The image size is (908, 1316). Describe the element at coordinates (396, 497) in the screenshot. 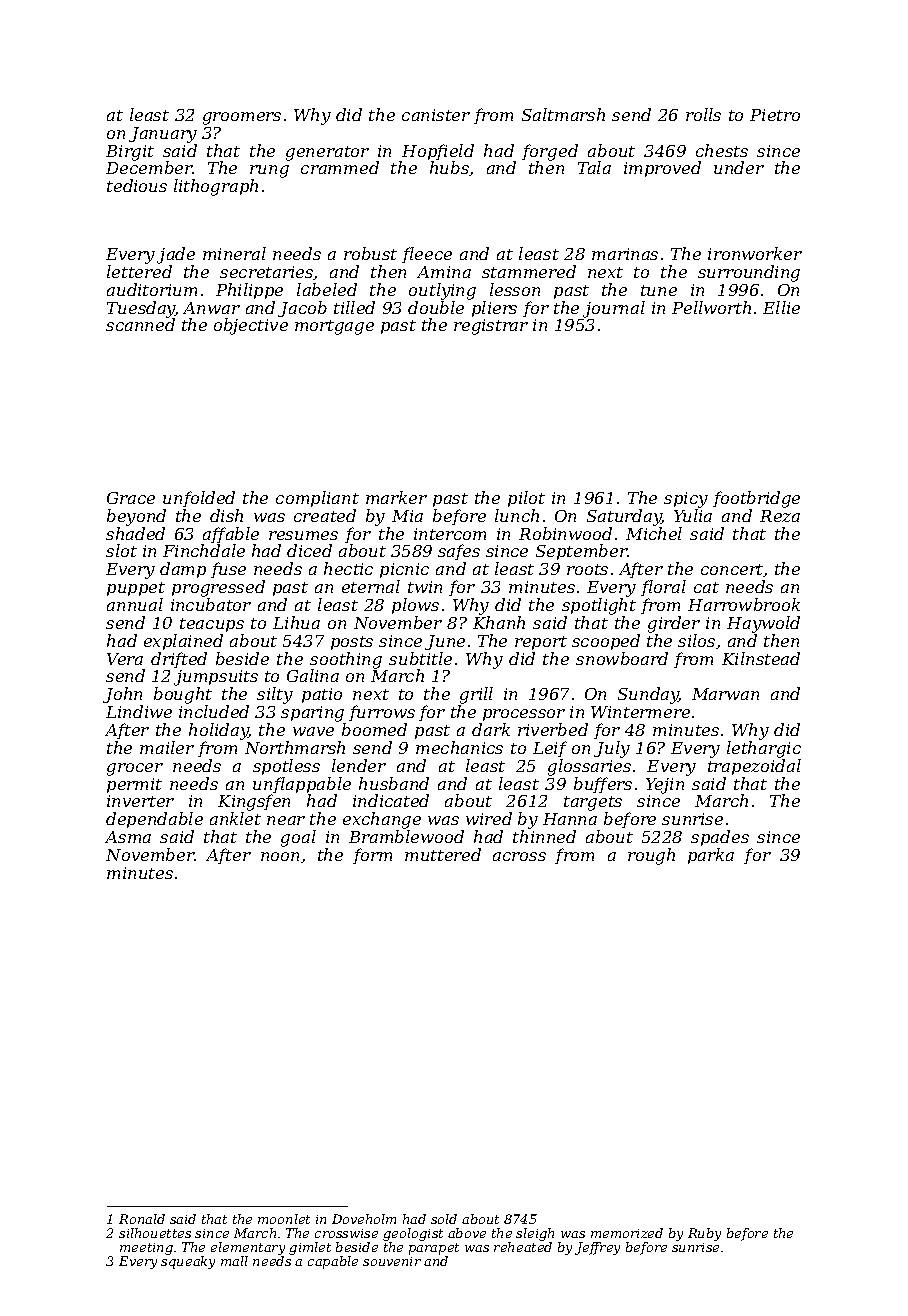

I see `marker` at that location.
